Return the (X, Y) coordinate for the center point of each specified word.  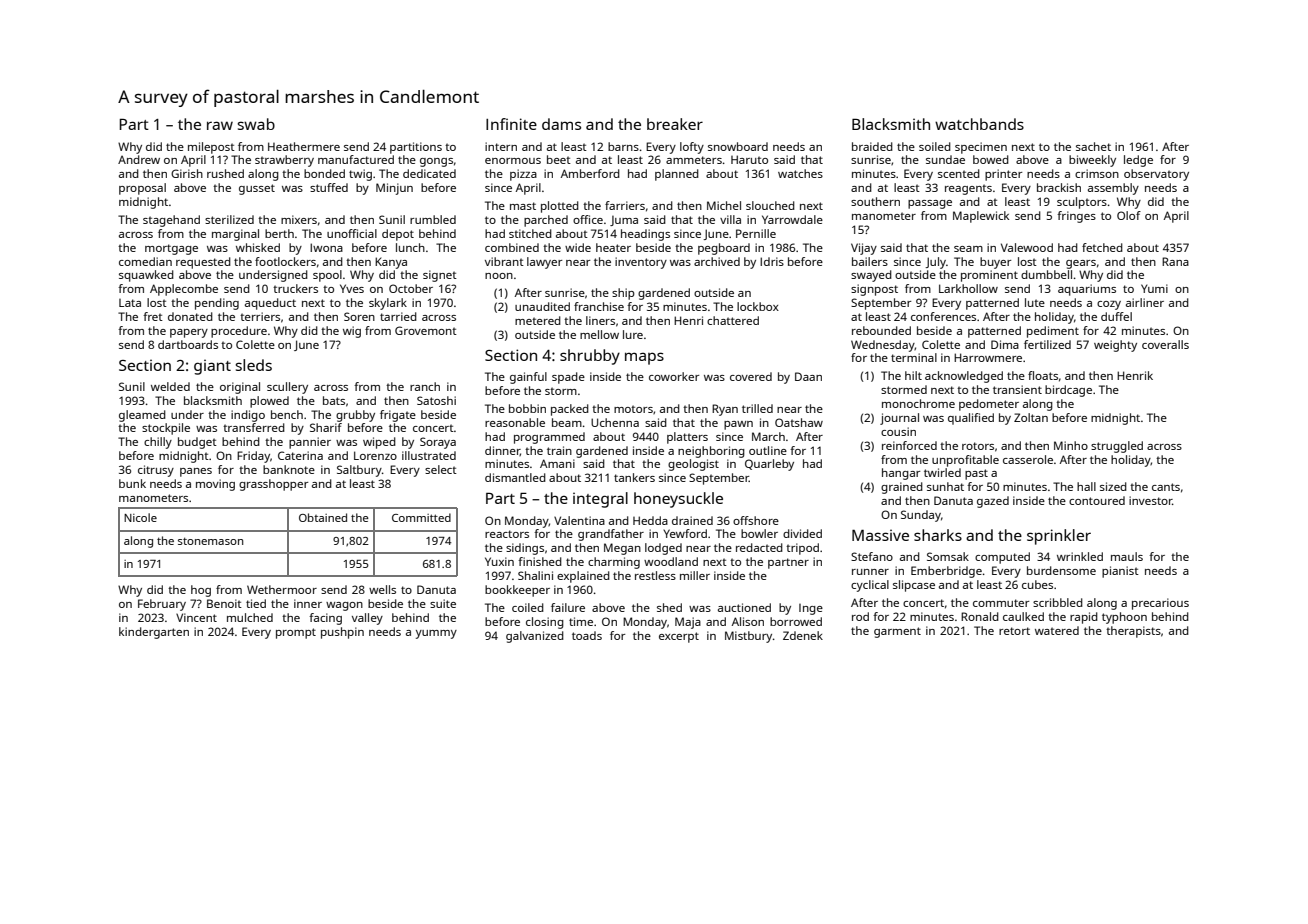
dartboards (188, 344)
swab (256, 124)
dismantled (515, 477)
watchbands (979, 124)
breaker (675, 124)
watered (1057, 630)
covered (751, 376)
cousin (898, 431)
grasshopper (273, 485)
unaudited (542, 306)
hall (1086, 486)
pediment (1053, 332)
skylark (388, 304)
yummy (436, 634)
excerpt (679, 637)
